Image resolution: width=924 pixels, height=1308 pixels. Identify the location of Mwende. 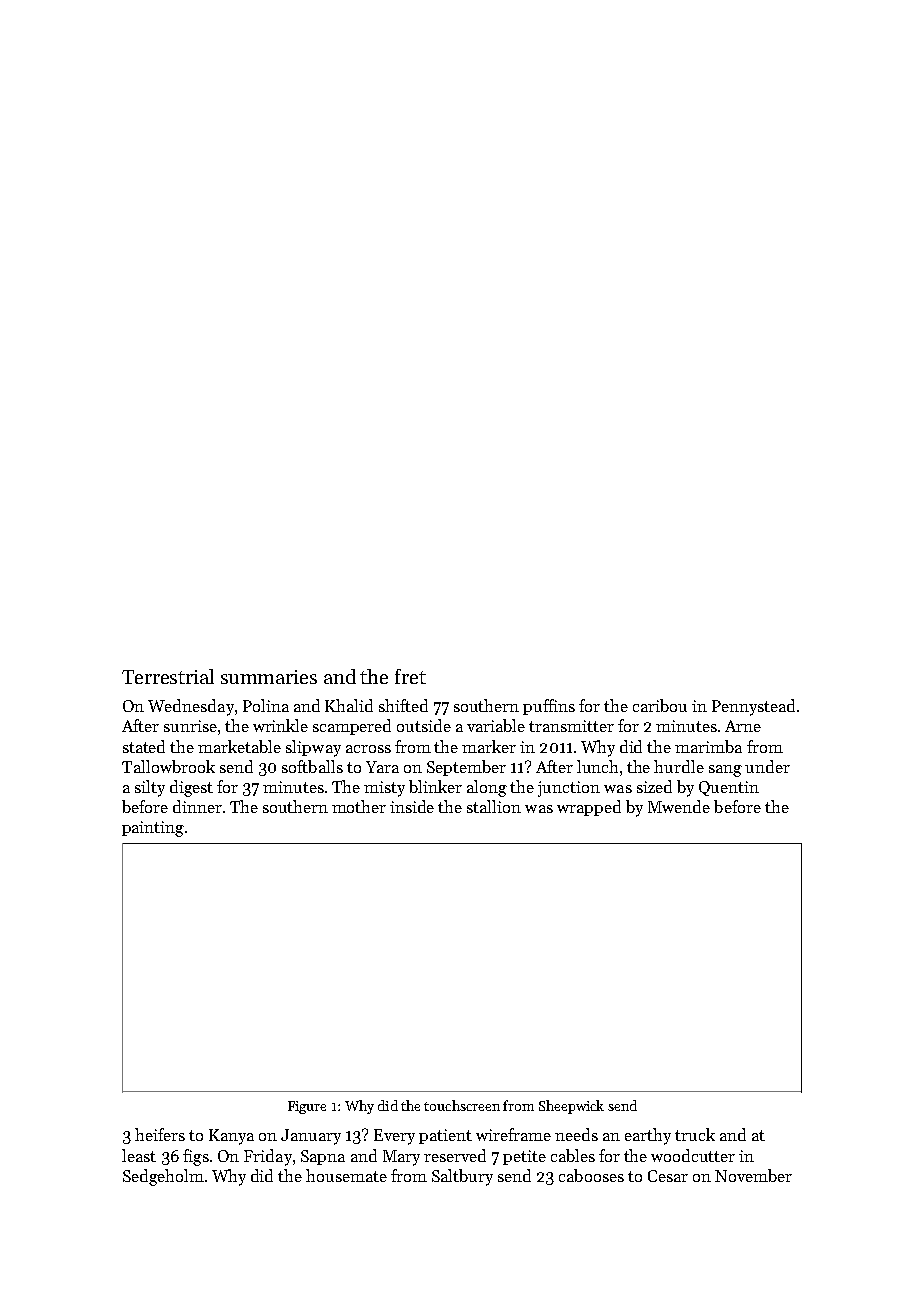
(679, 806).
